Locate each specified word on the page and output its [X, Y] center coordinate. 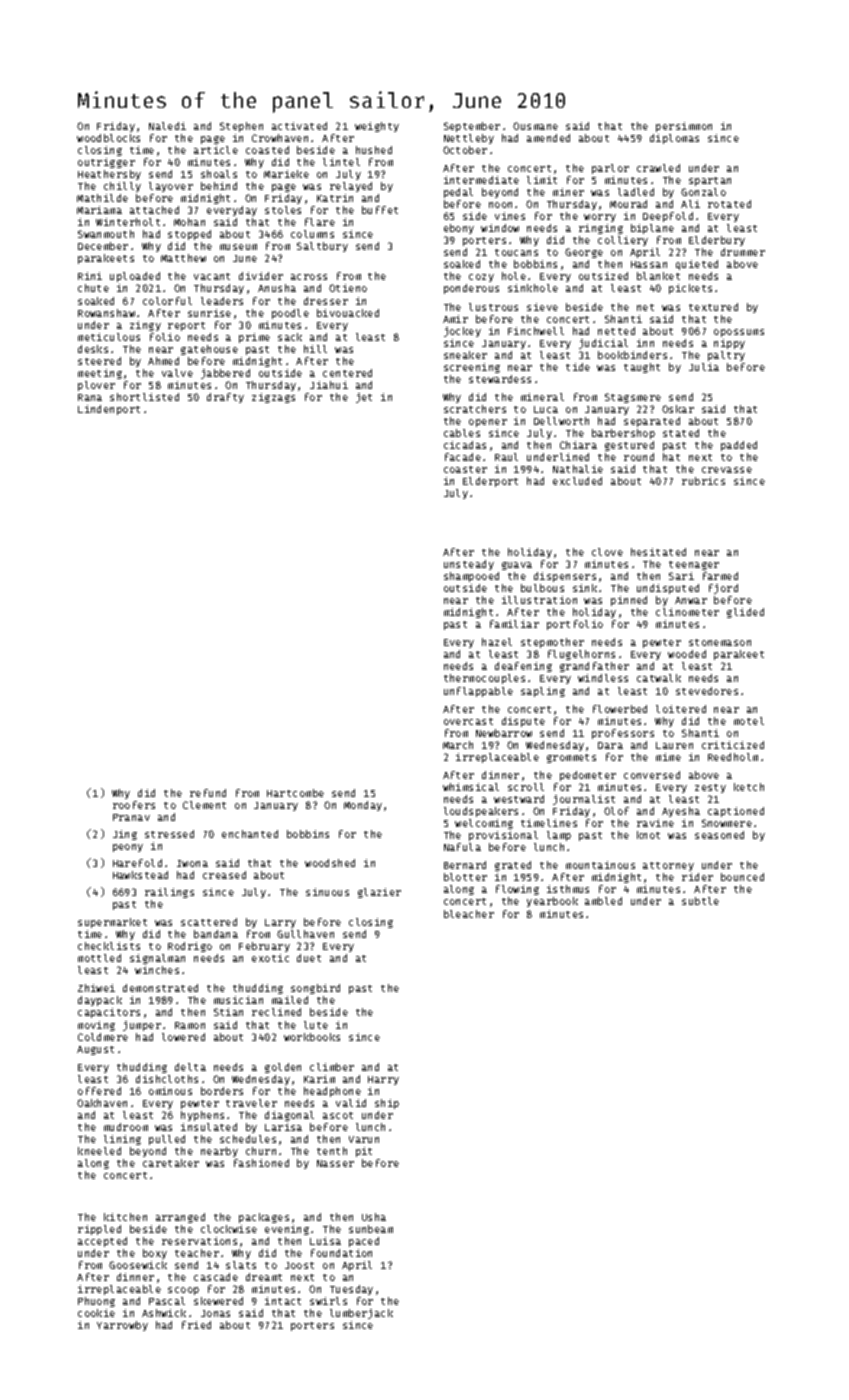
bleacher [469, 914]
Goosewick [138, 1265]
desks [93, 349]
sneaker [465, 355]
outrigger [106, 163]
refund [208, 793]
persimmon [684, 127]
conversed [652, 775]
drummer [743, 252]
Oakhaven [102, 1103]
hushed [374, 150]
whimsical [471, 787]
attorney [668, 866]
